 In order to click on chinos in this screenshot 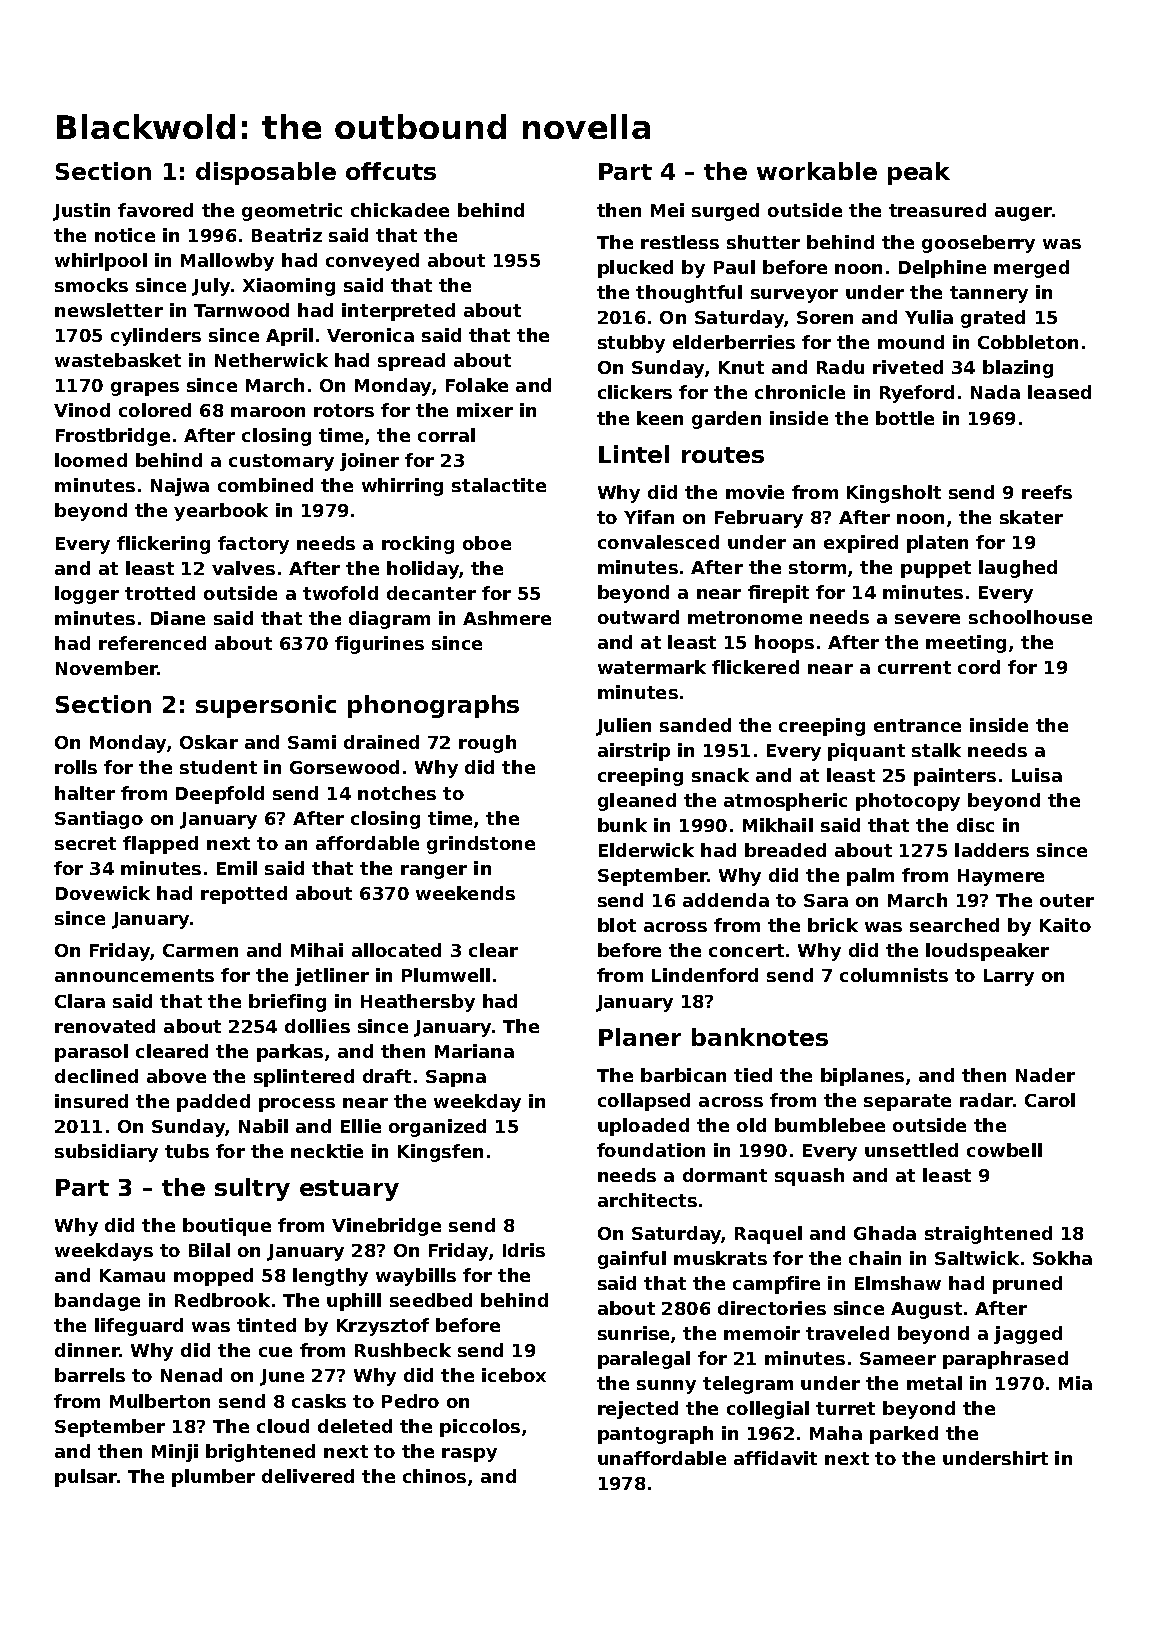, I will do `click(434, 1476)`.
